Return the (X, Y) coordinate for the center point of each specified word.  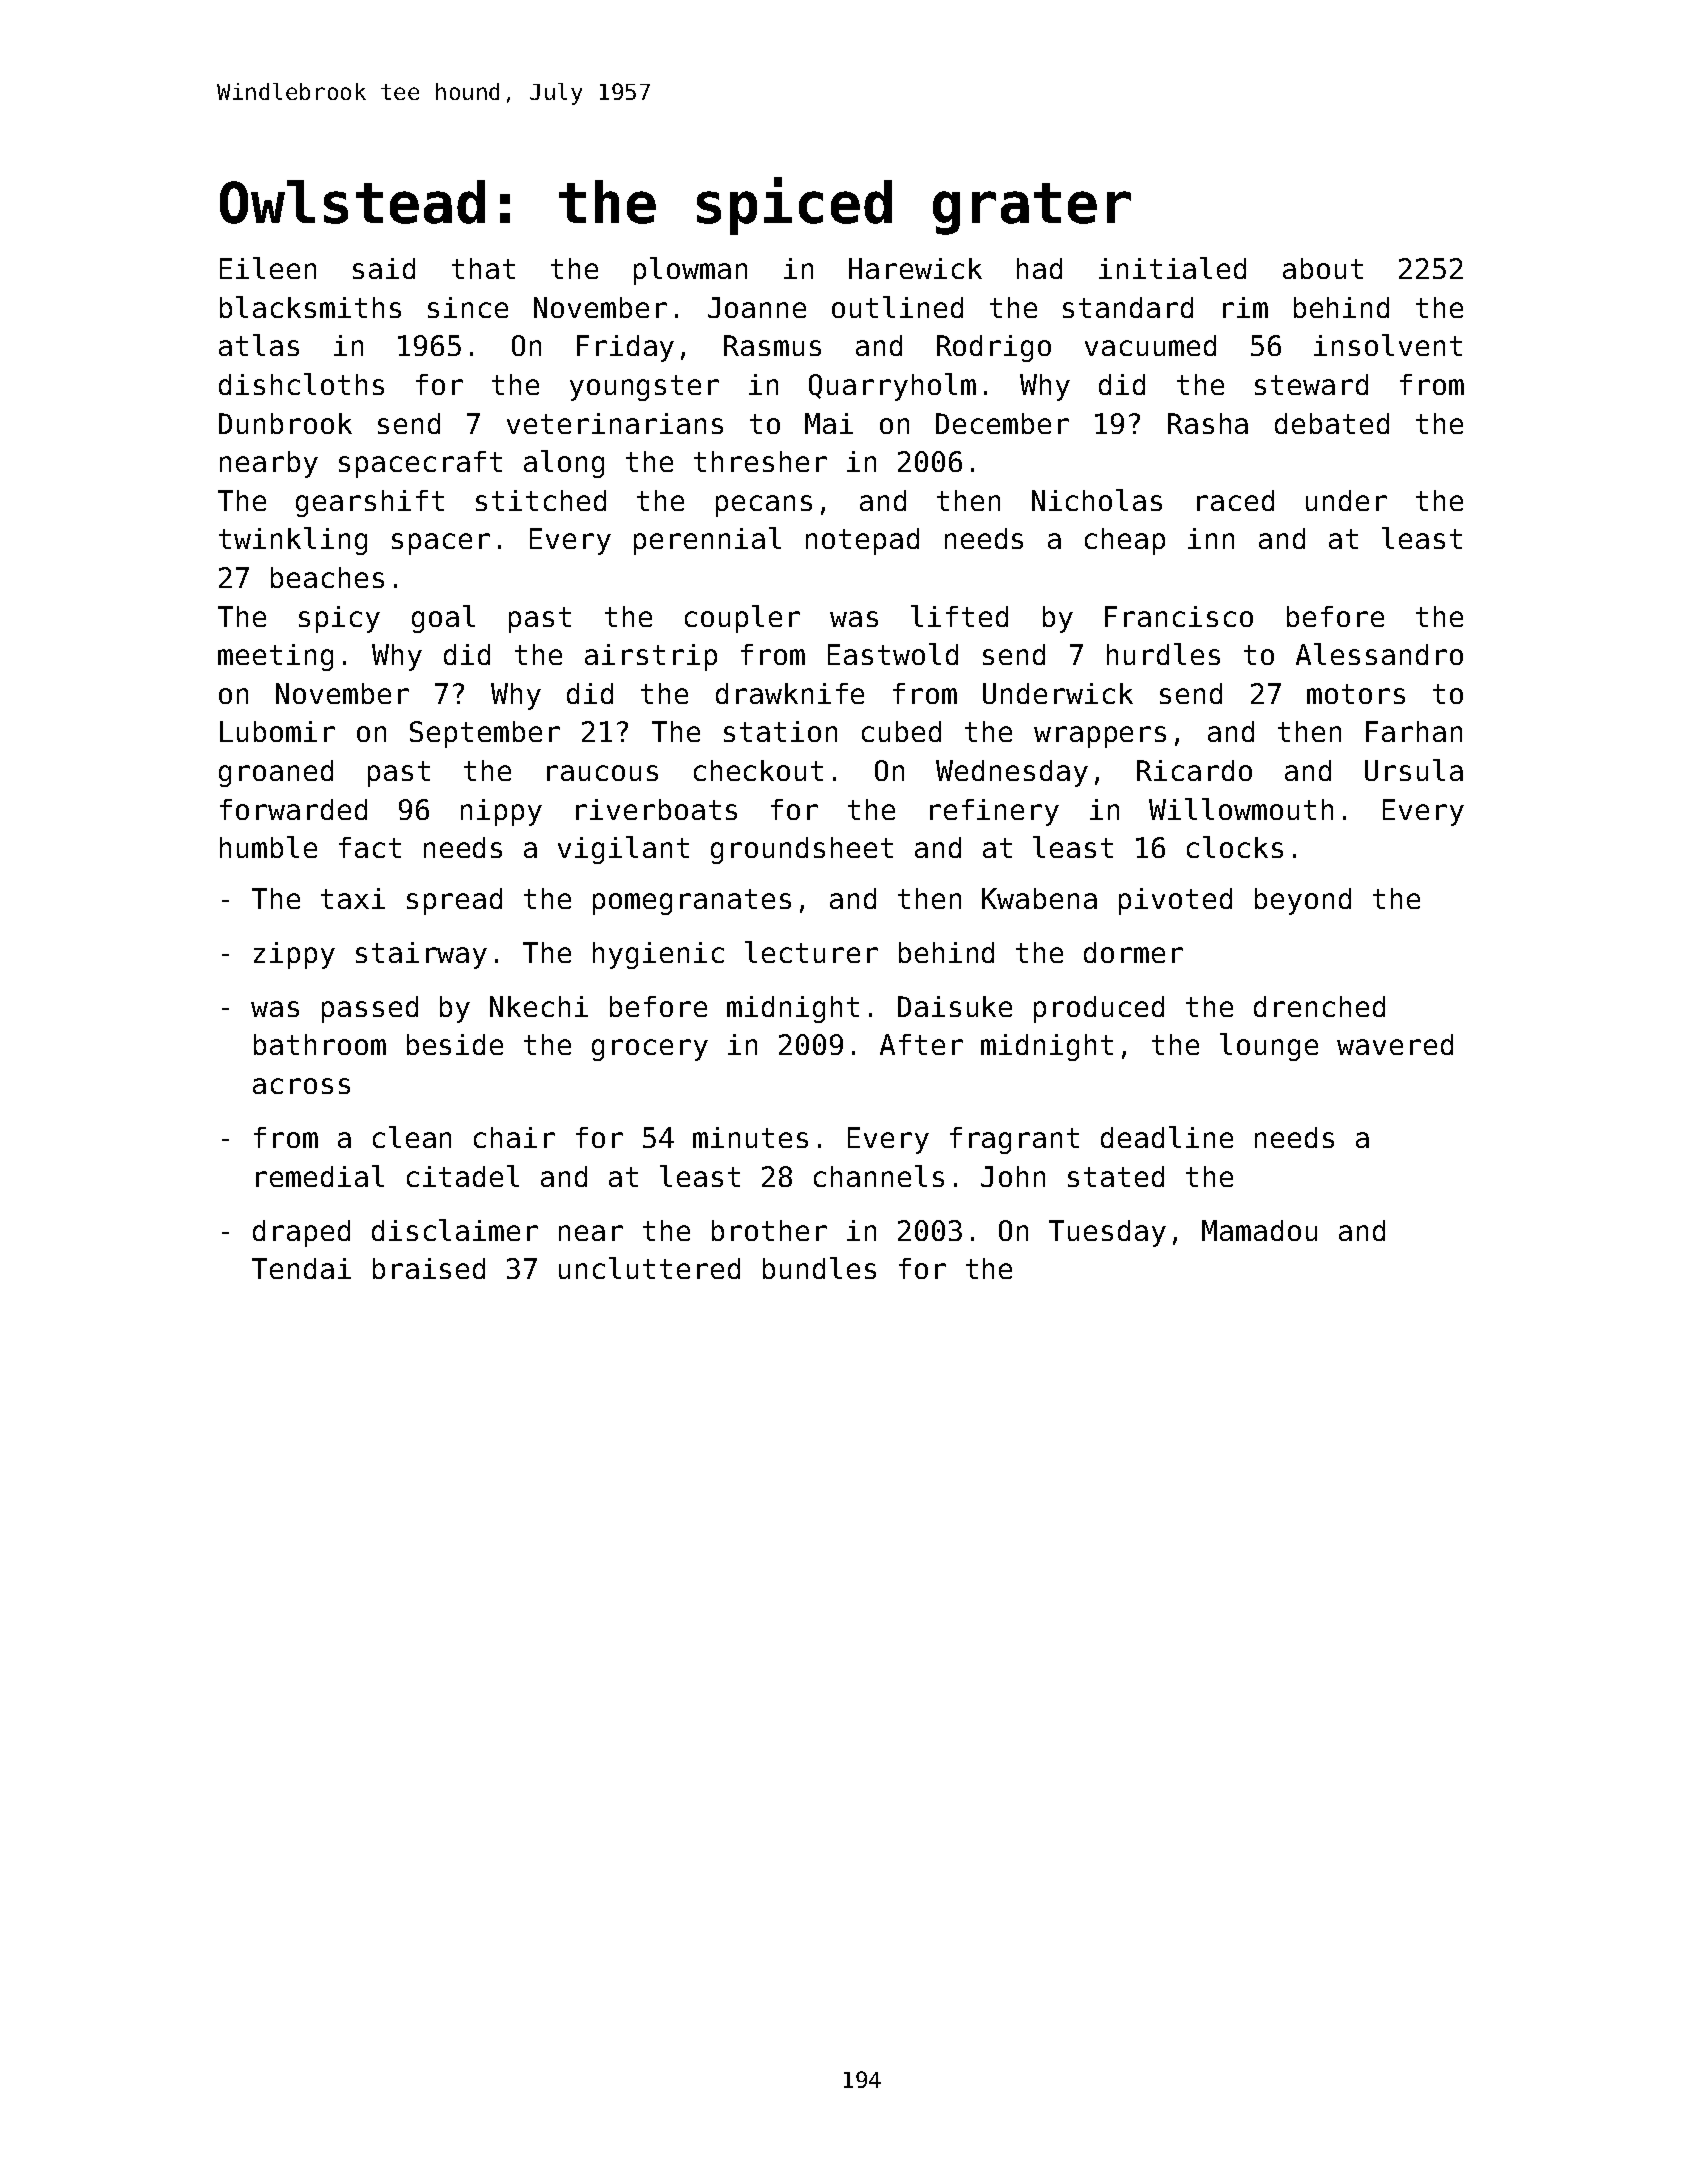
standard (1128, 307)
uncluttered (649, 1268)
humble (268, 847)
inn (1211, 538)
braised (429, 1268)
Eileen (268, 268)
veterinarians (615, 423)
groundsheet (802, 850)
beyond (1303, 901)
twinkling (293, 541)
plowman (690, 271)
